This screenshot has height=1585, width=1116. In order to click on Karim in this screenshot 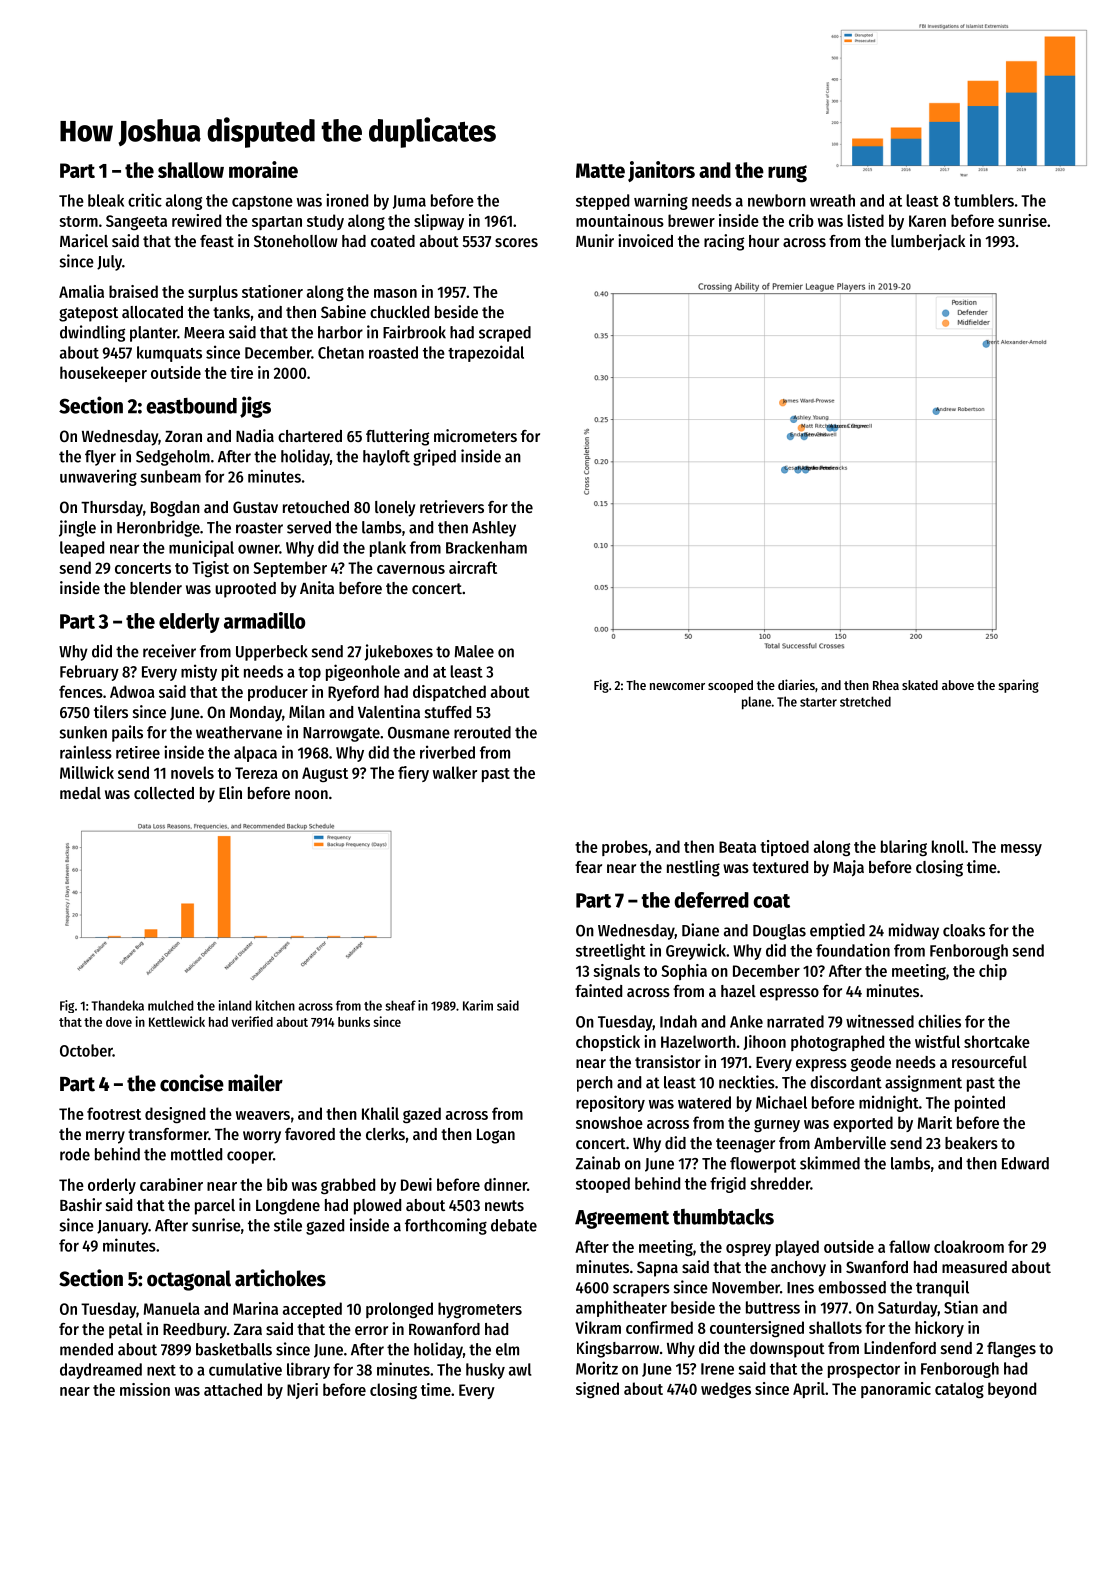, I will do `click(478, 1005)`.
